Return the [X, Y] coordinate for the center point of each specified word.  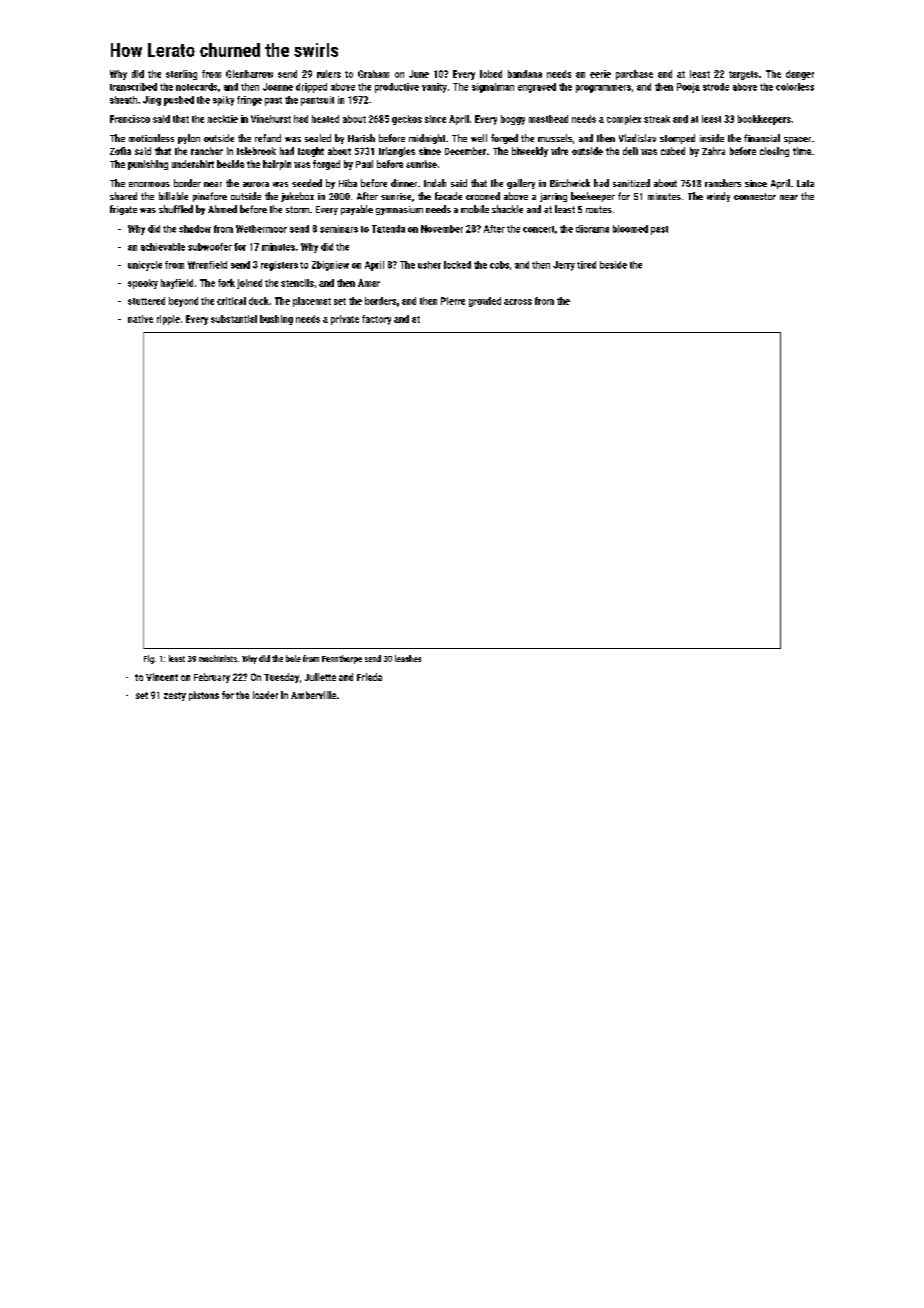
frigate [123, 210]
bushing [276, 320]
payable [357, 210]
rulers [329, 74]
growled [485, 302]
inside [712, 138]
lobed [491, 74]
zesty [175, 696]
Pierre [453, 301]
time [802, 151]
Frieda [369, 677]
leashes [408, 658]
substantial [234, 319]
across [518, 302]
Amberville [313, 695]
